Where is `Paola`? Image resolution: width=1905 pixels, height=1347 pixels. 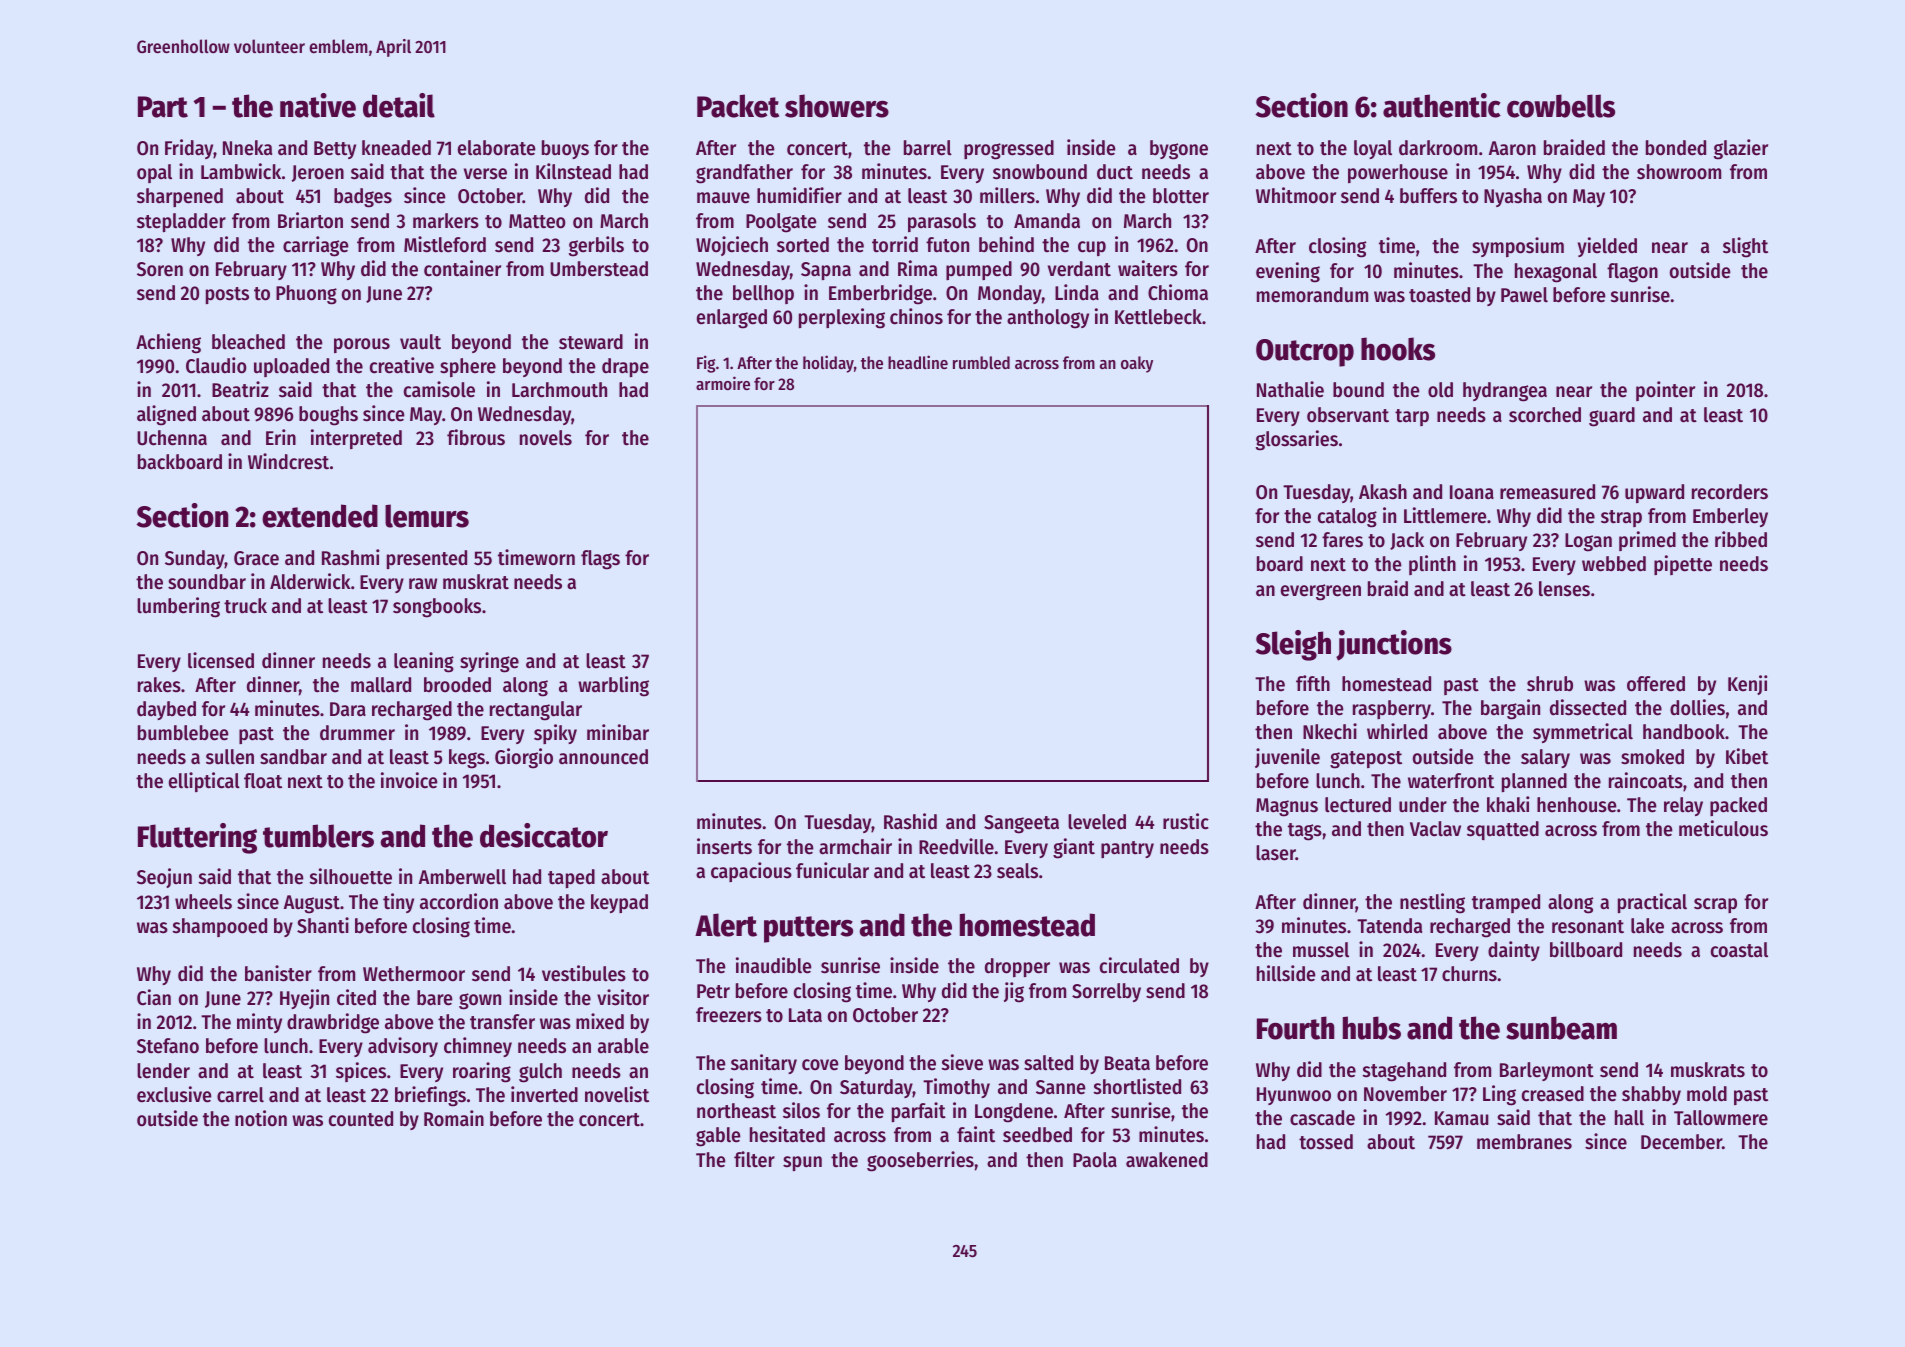 Paola is located at coordinates (1095, 1160).
